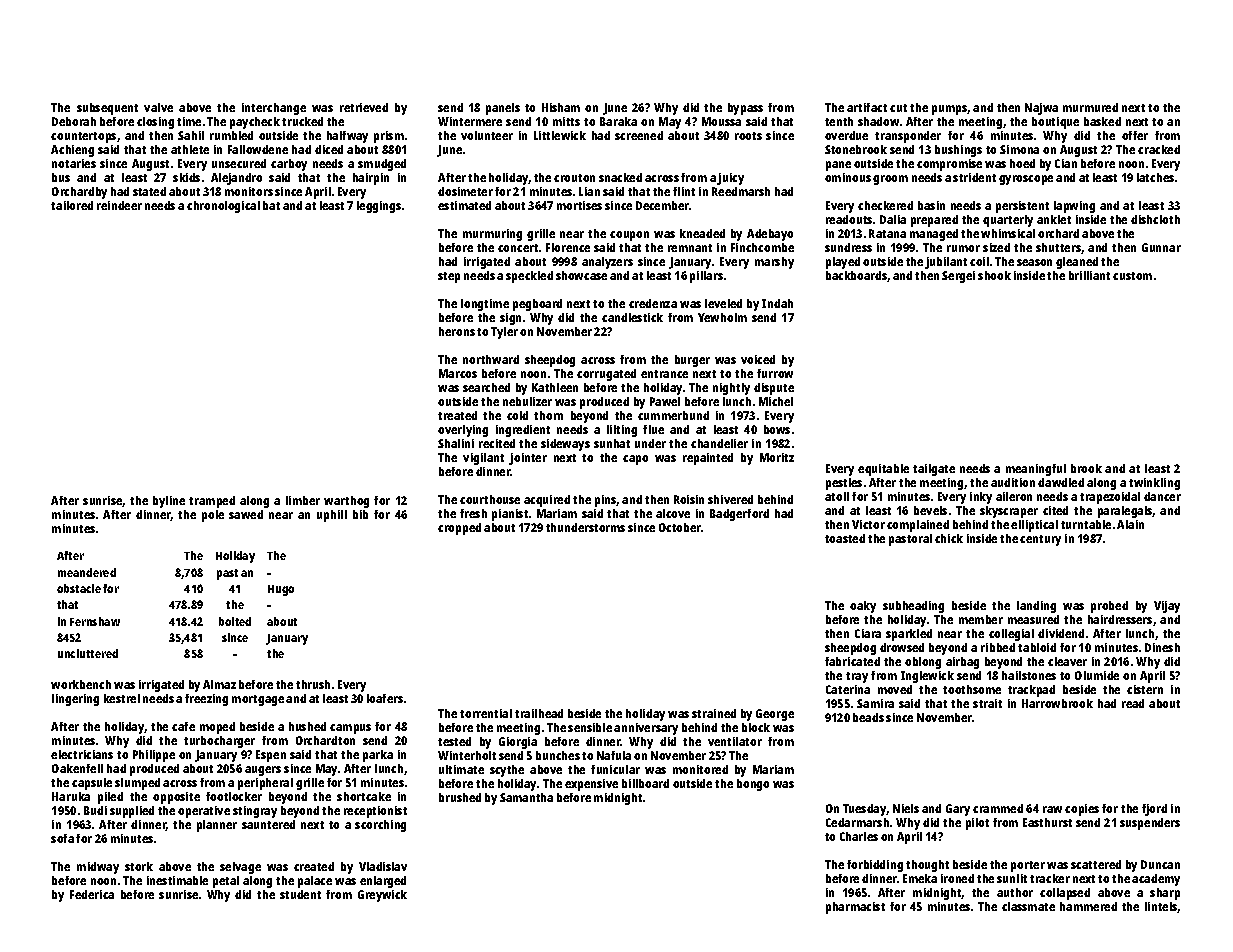  I want to click on screened, so click(639, 135).
